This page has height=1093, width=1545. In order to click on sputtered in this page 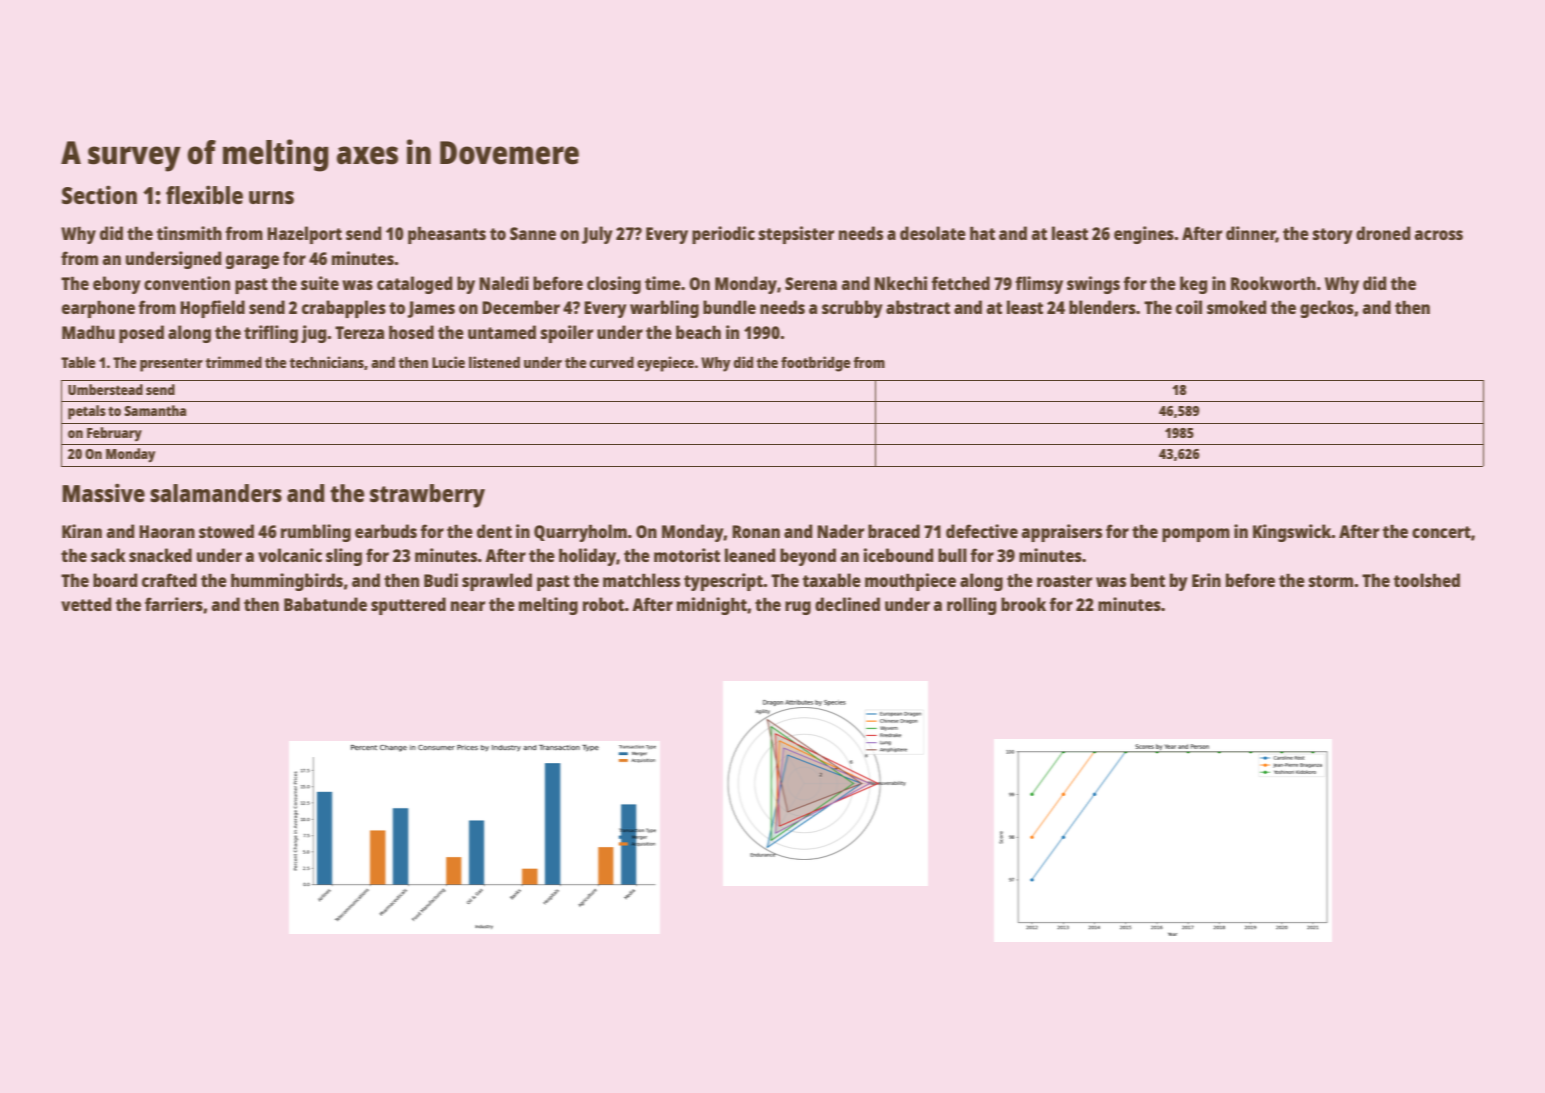, I will do `click(408, 606)`.
